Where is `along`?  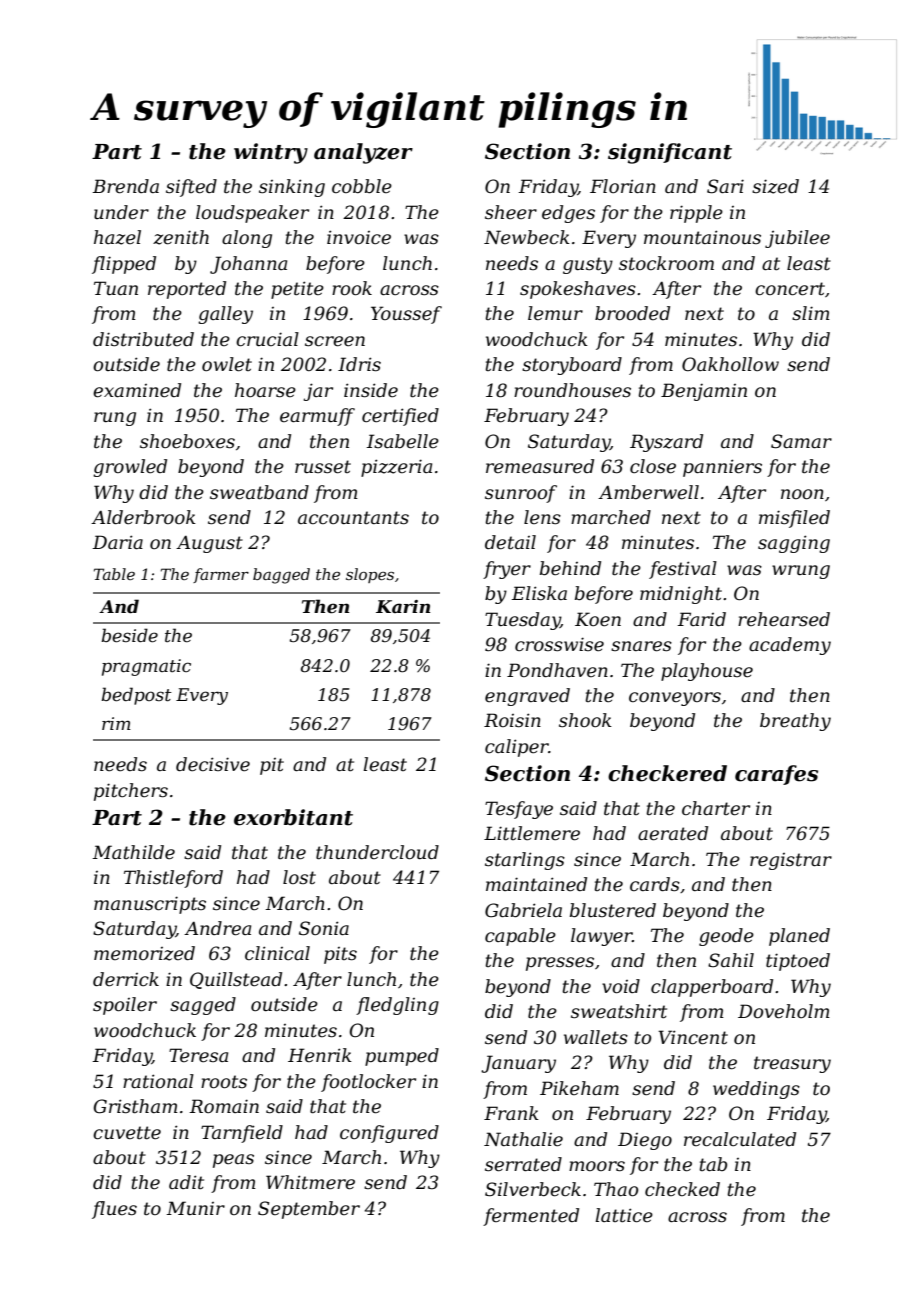
along is located at coordinates (247, 239).
